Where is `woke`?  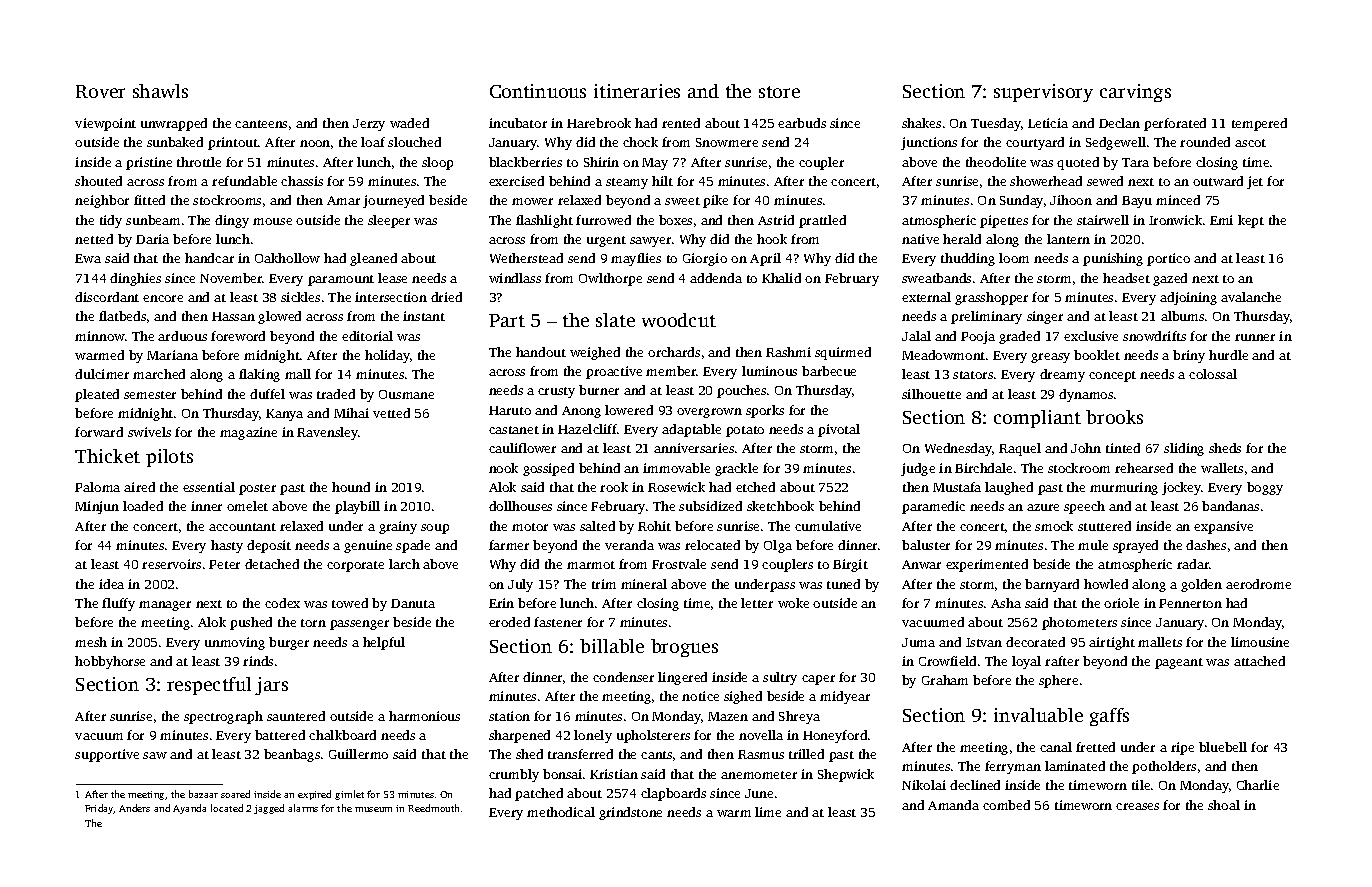 woke is located at coordinates (793, 603).
